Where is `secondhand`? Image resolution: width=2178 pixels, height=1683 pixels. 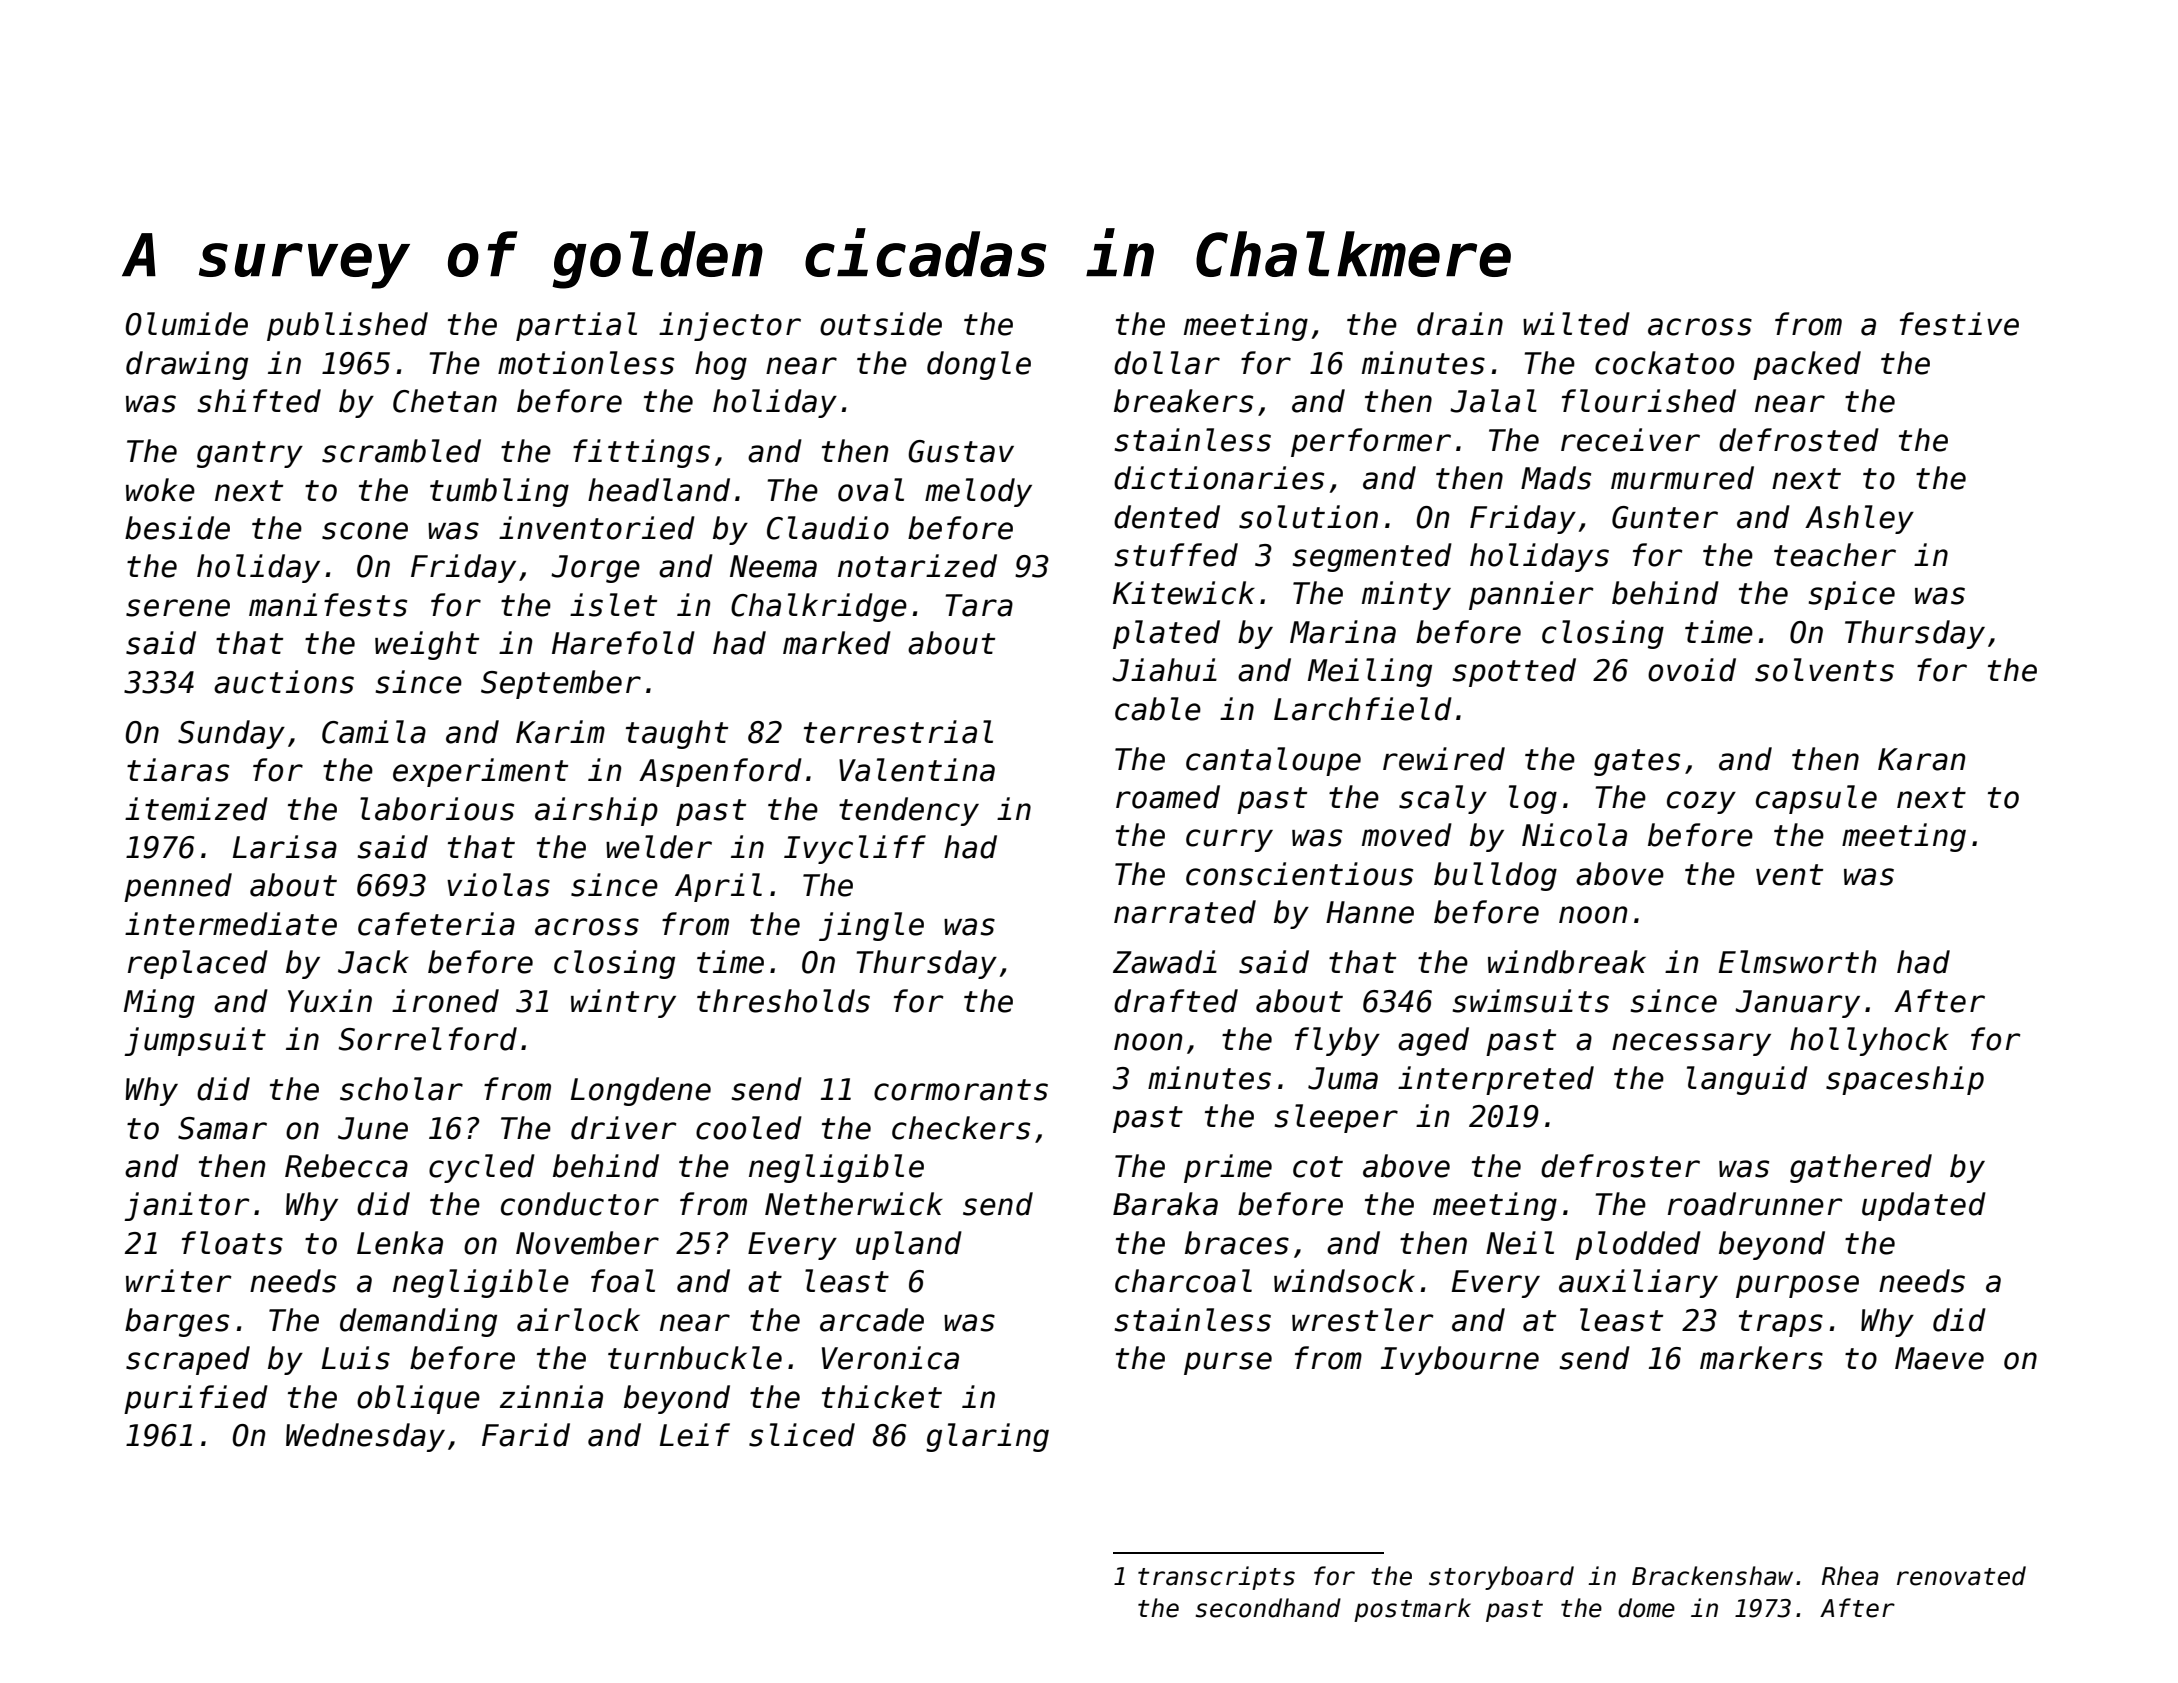
secondhand is located at coordinates (1268, 1608).
